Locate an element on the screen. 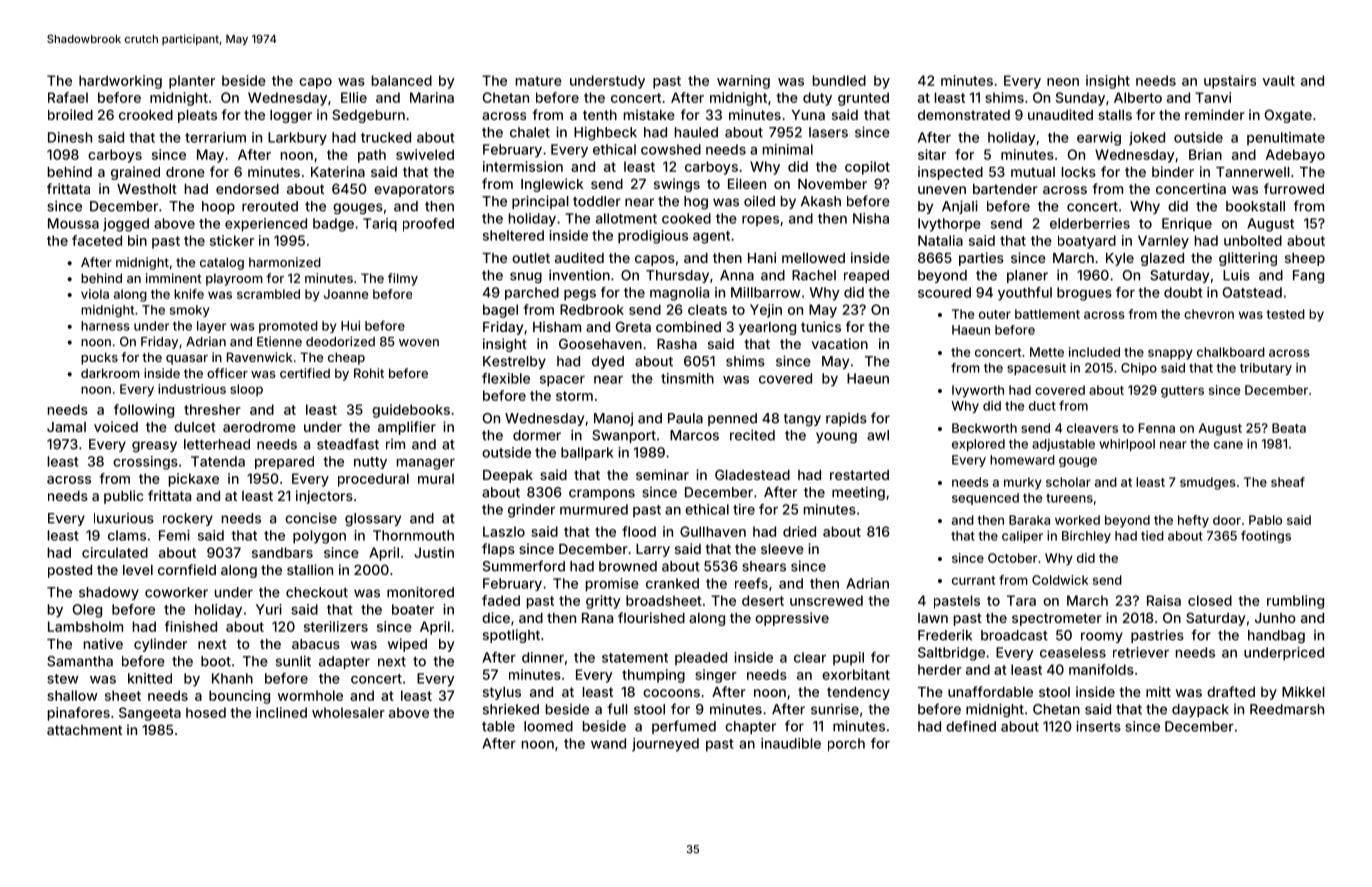 The width and height of the screenshot is (1372, 887). planter is located at coordinates (192, 82).
